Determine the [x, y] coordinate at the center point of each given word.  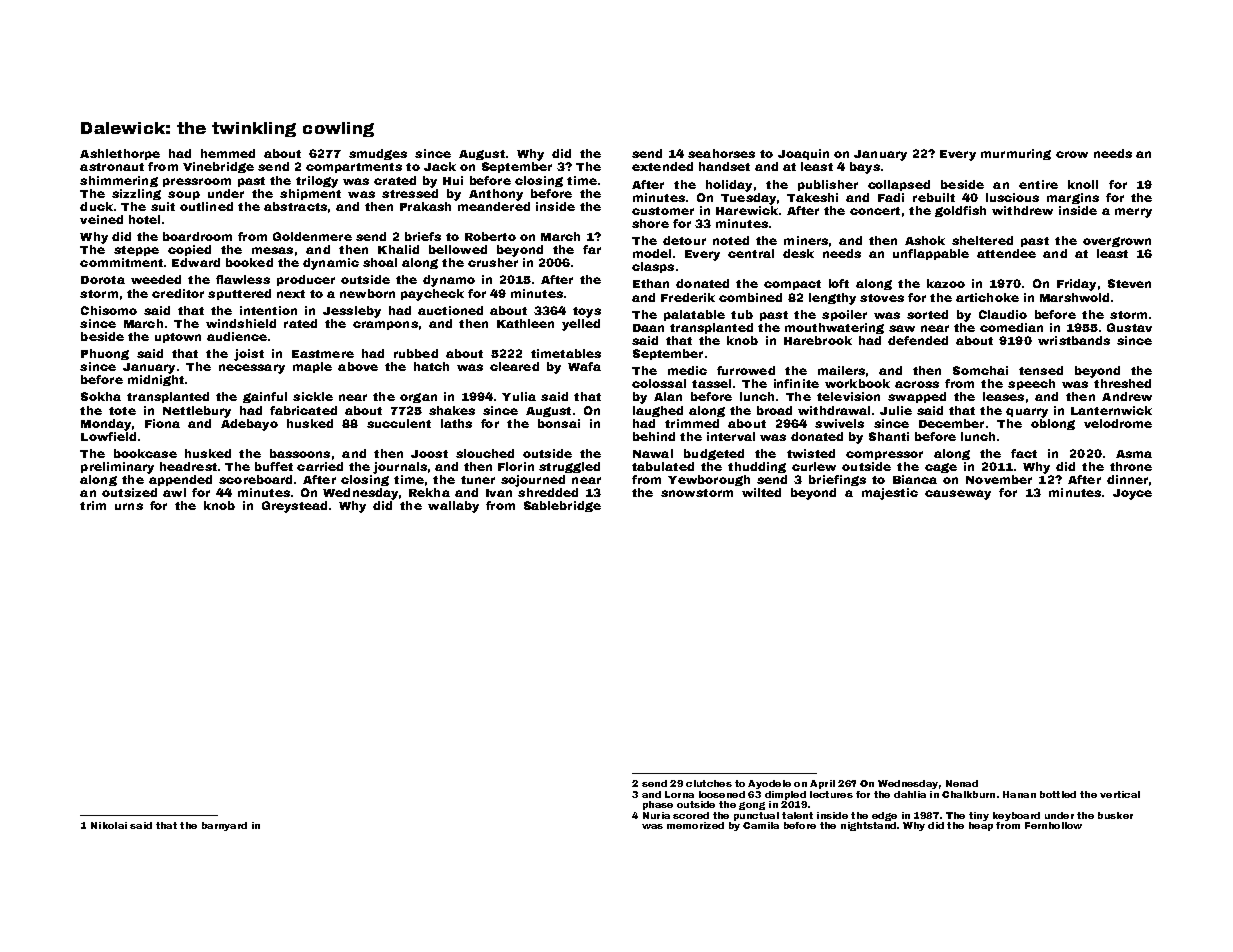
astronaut [112, 167]
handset [724, 166]
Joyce [1132, 494]
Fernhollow [1053, 825]
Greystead [294, 507]
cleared [514, 366]
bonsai [559, 423]
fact [1024, 453]
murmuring [1016, 154]
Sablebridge [562, 506]
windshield [241, 323]
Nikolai [109, 825]
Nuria [656, 815]
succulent [399, 423]
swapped [917, 397]
